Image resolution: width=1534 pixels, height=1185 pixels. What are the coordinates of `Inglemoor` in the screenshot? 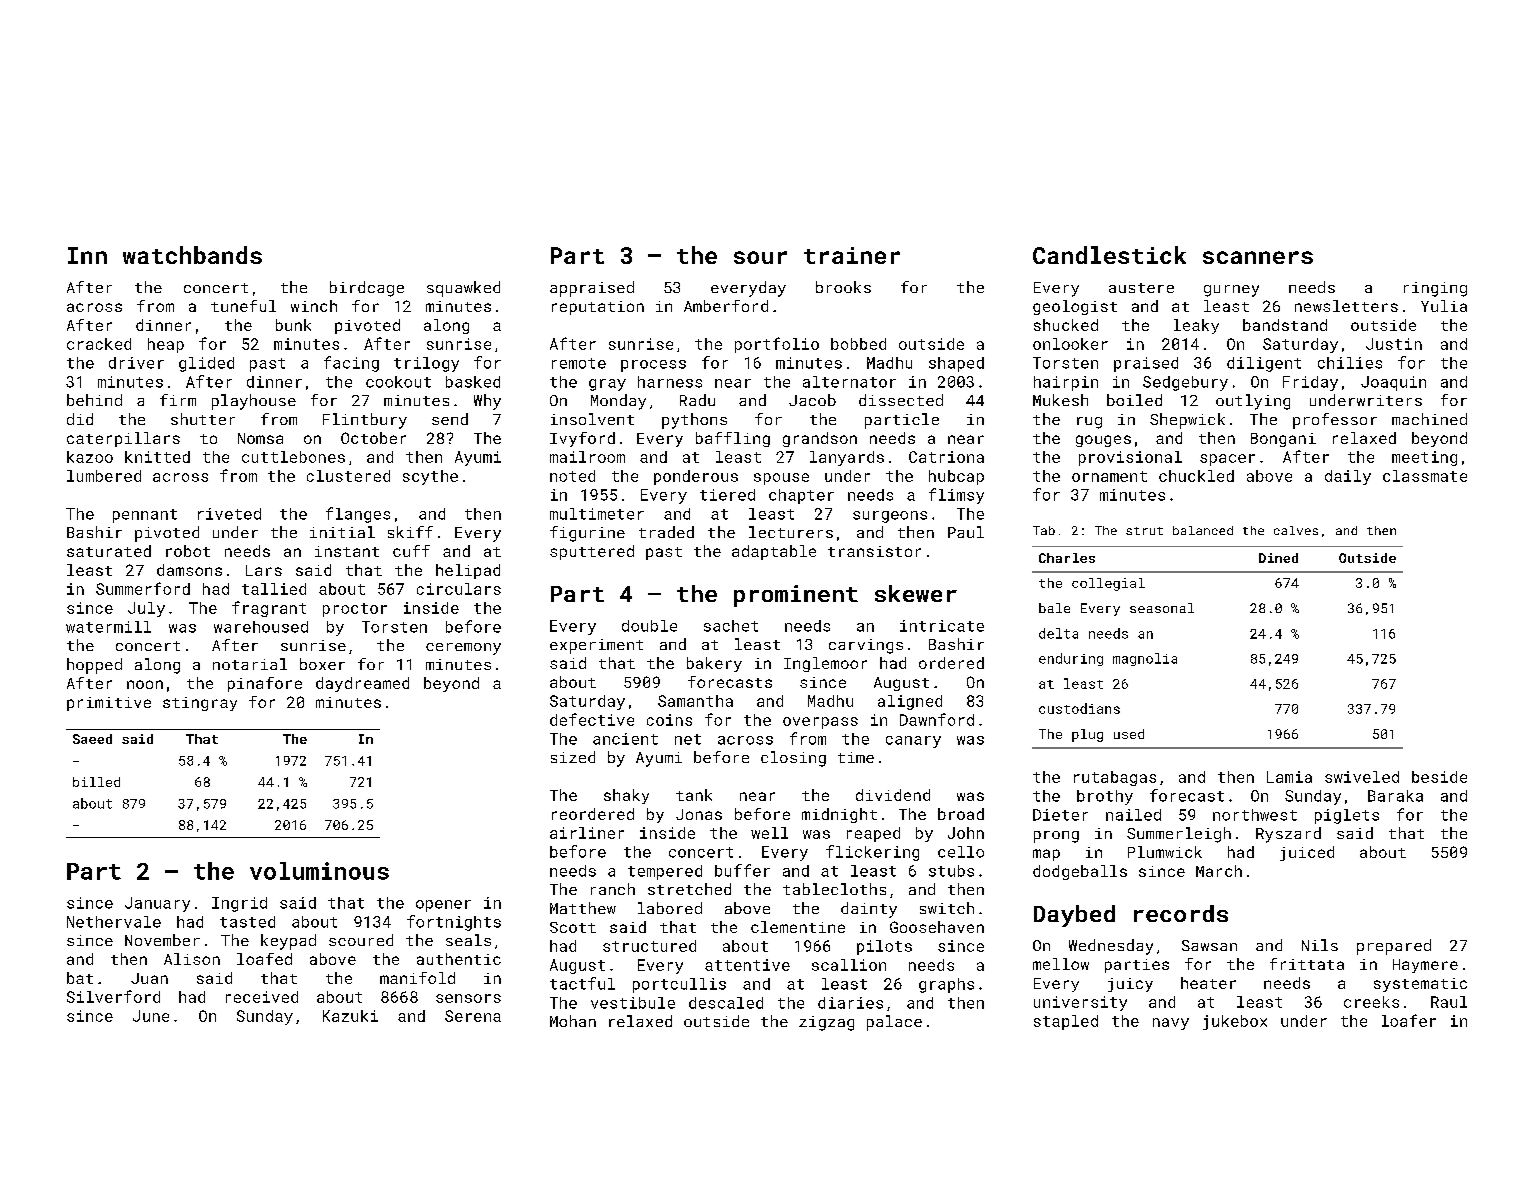 It's located at (825, 664).
